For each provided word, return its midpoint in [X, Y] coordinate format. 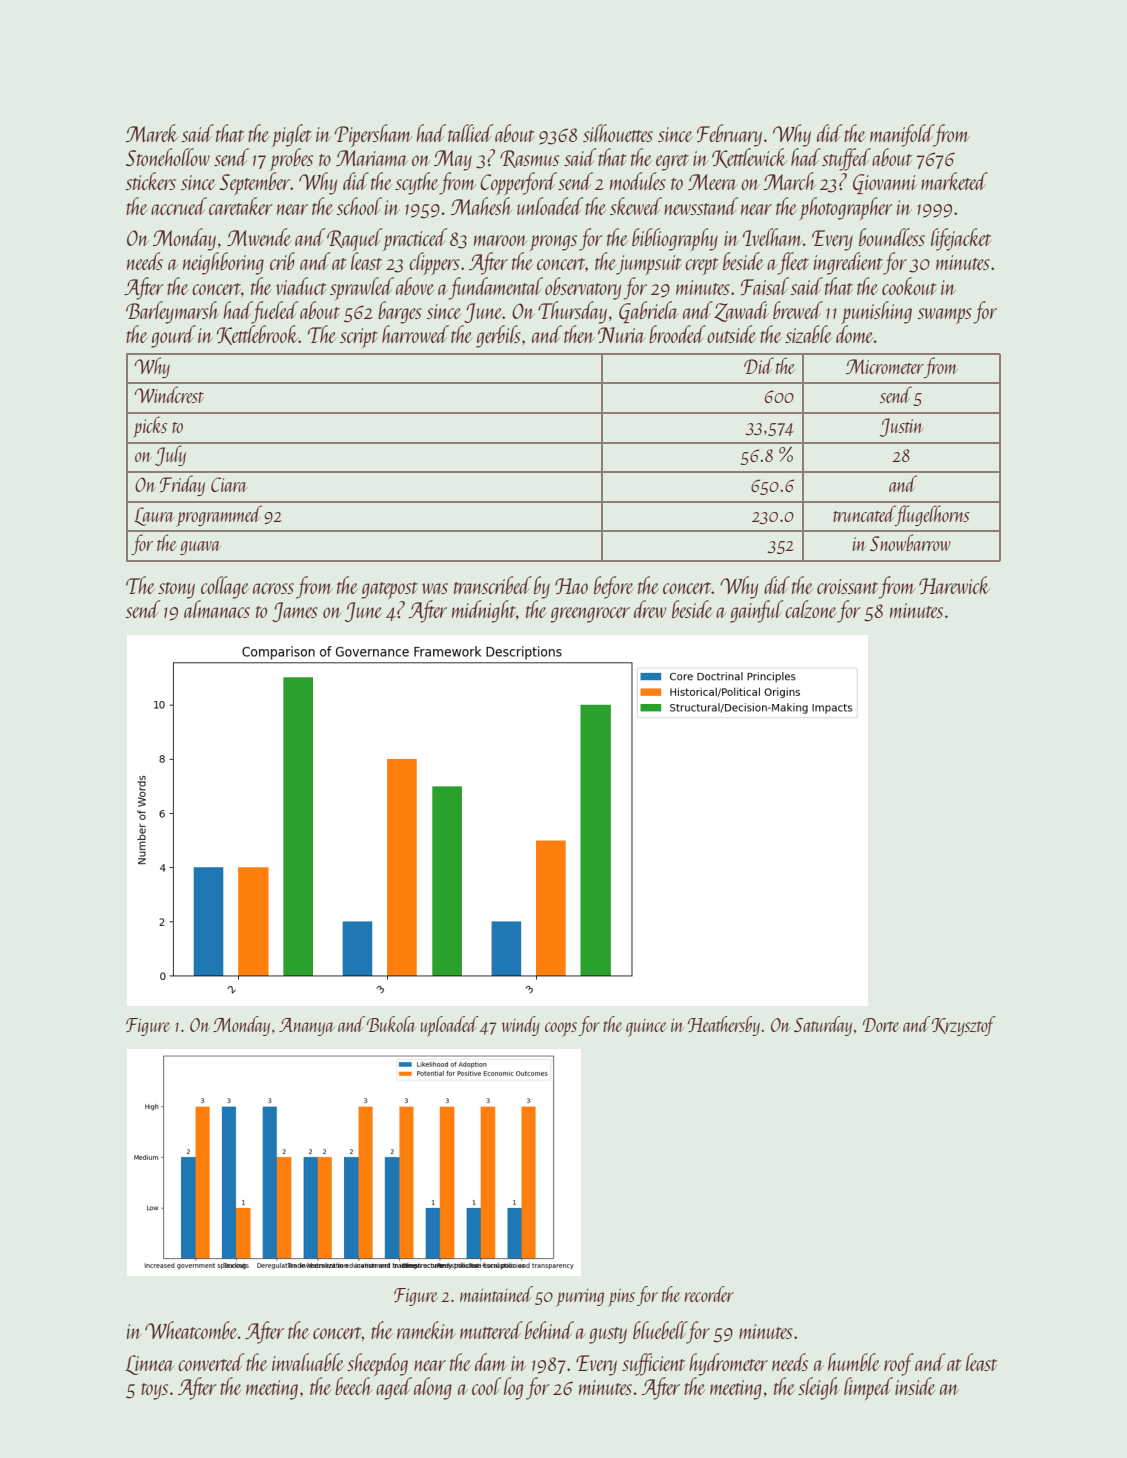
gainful [757, 611]
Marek [152, 133]
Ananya [307, 1027]
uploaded [449, 1026]
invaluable [308, 1362]
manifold [902, 135]
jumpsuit [649, 265]
